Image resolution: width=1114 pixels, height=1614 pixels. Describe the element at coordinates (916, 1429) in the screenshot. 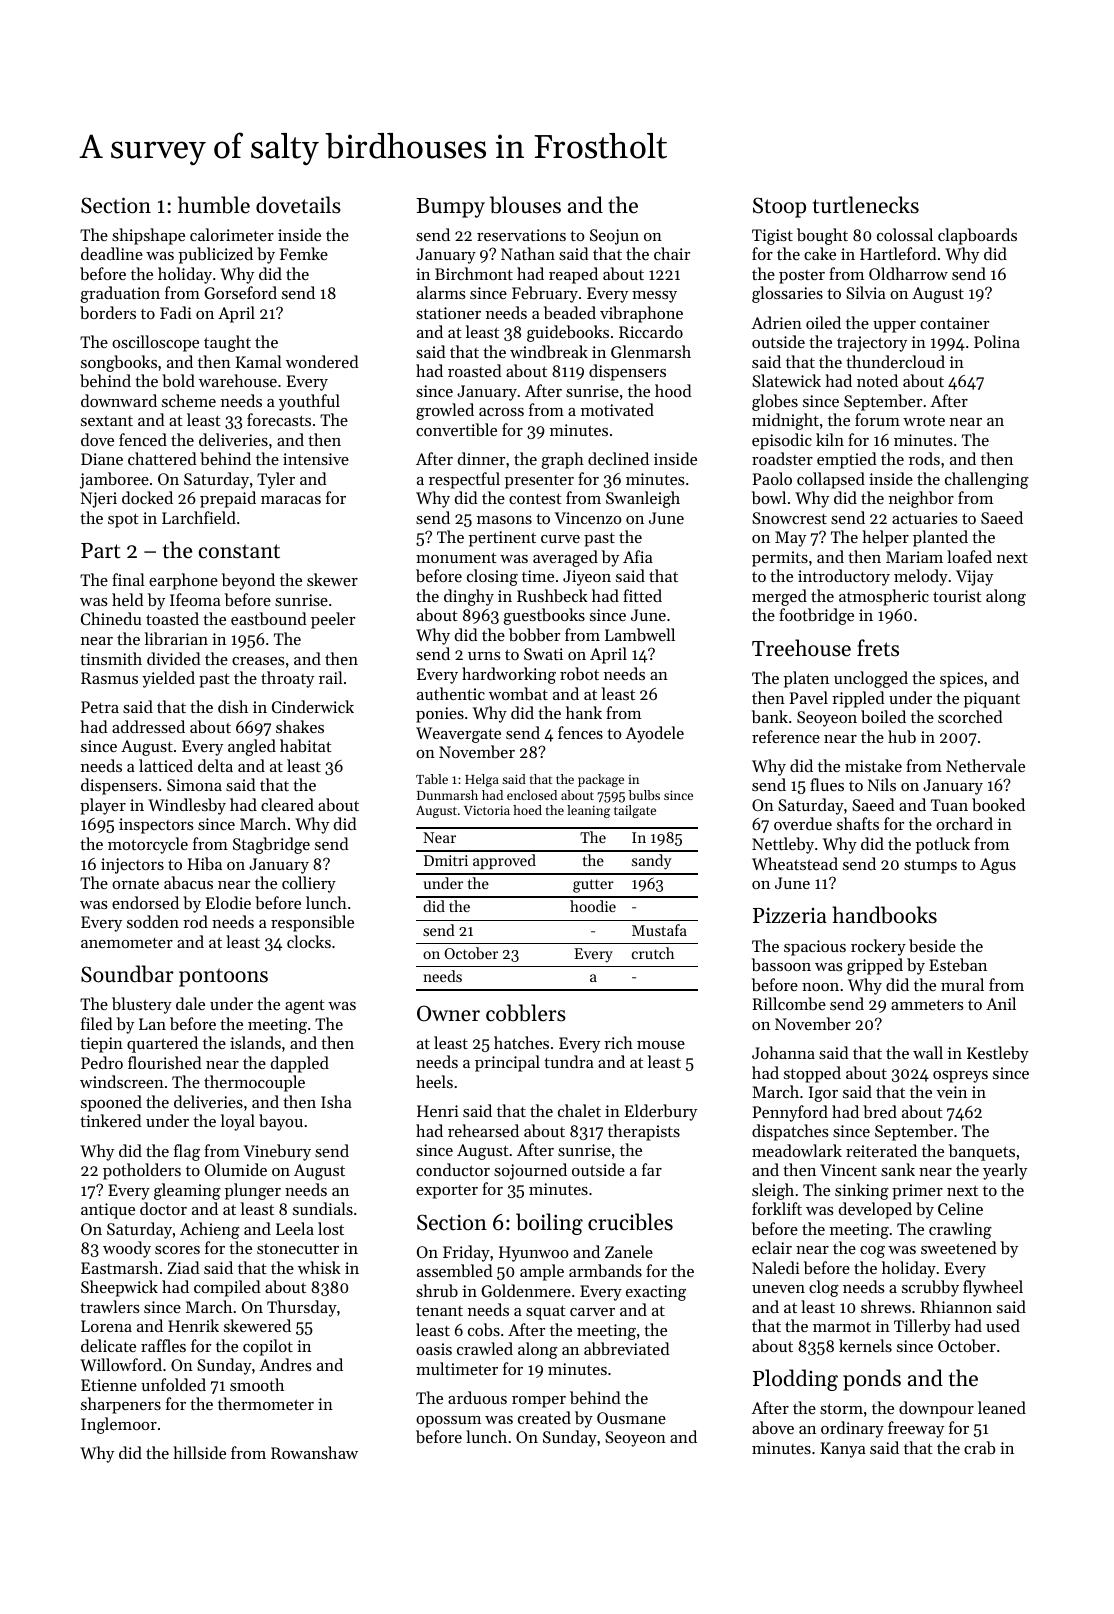

I see `freeway` at that location.
